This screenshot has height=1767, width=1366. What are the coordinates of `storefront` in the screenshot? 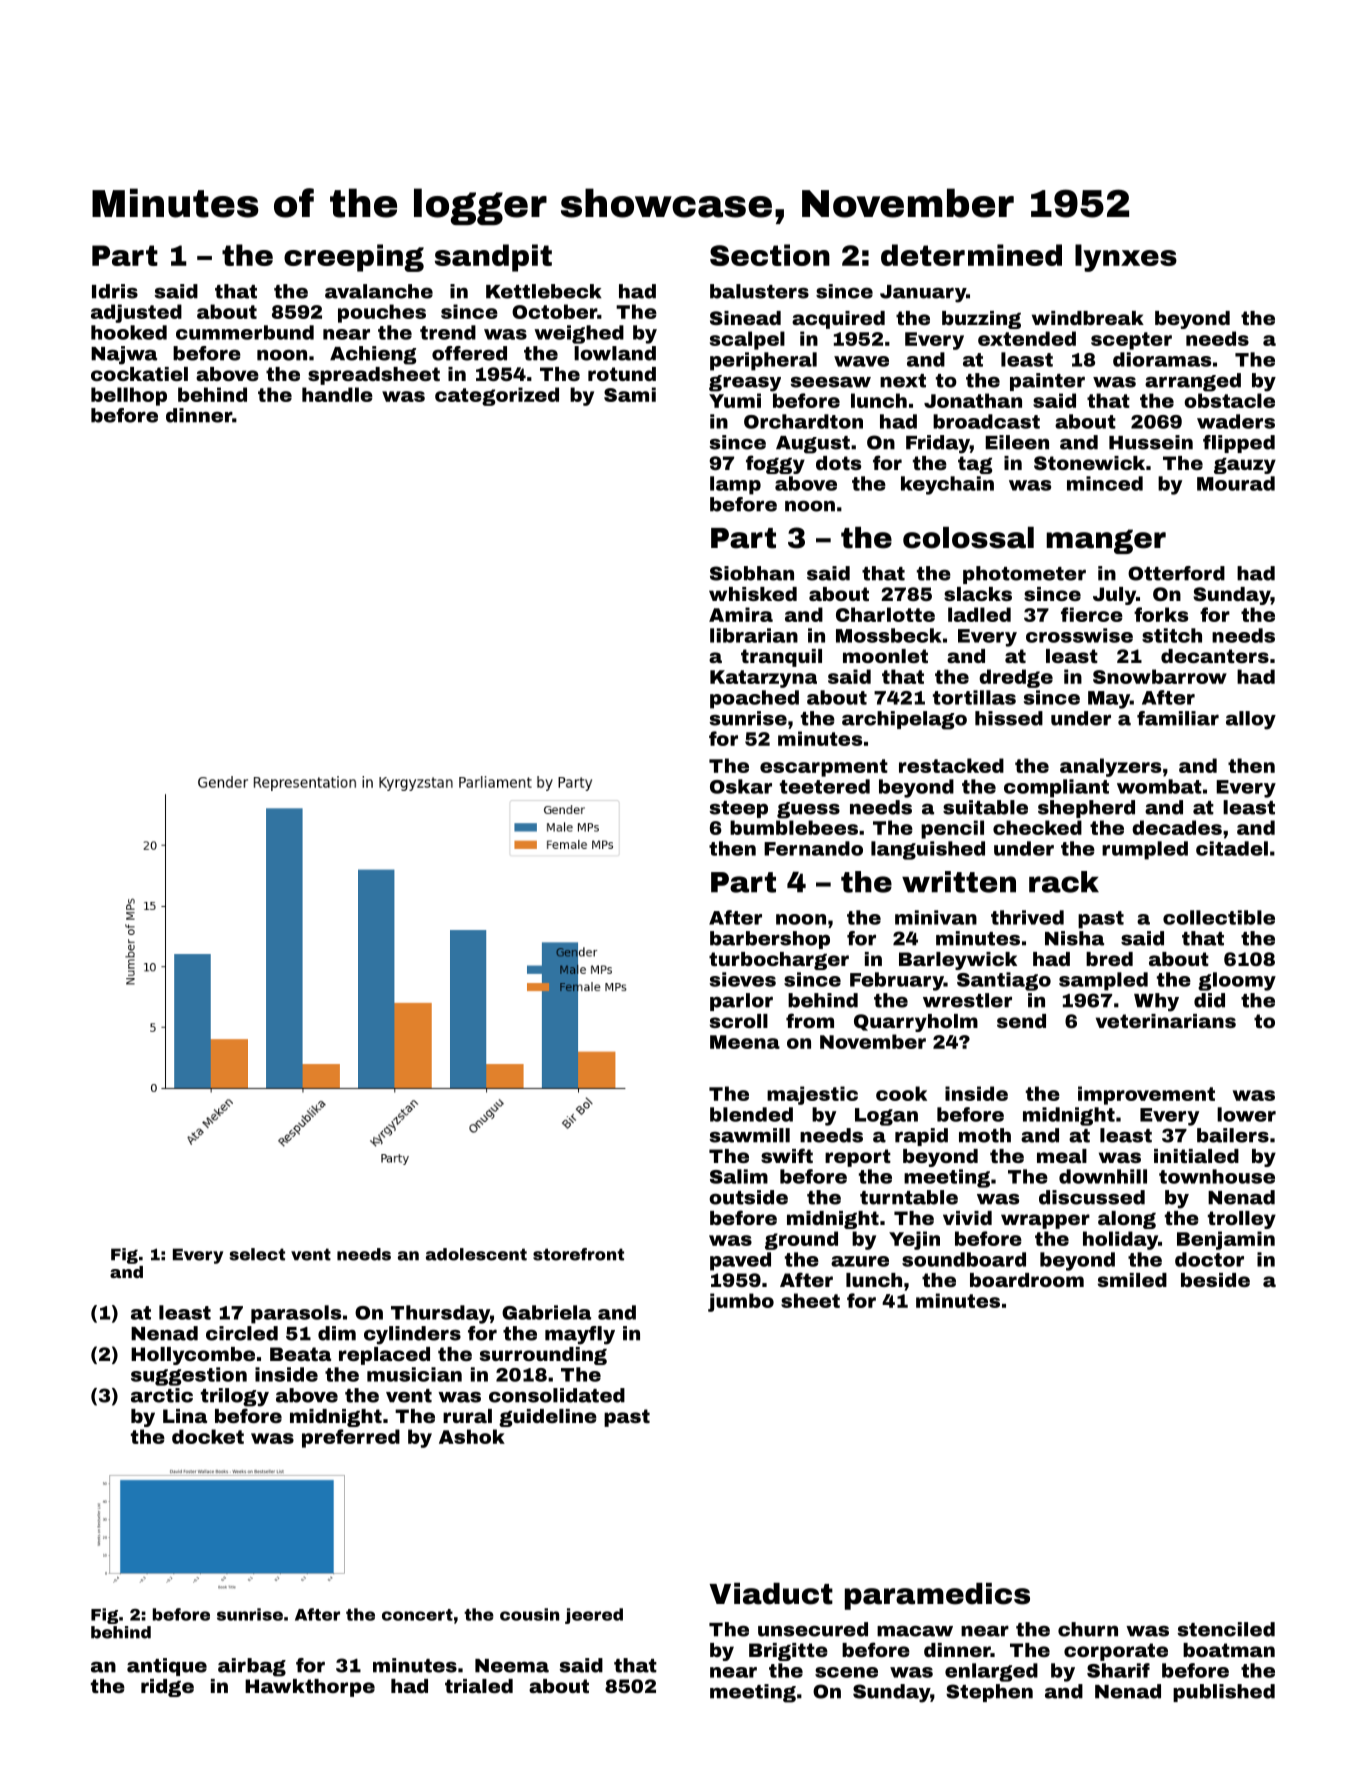 It's located at (578, 1254).
